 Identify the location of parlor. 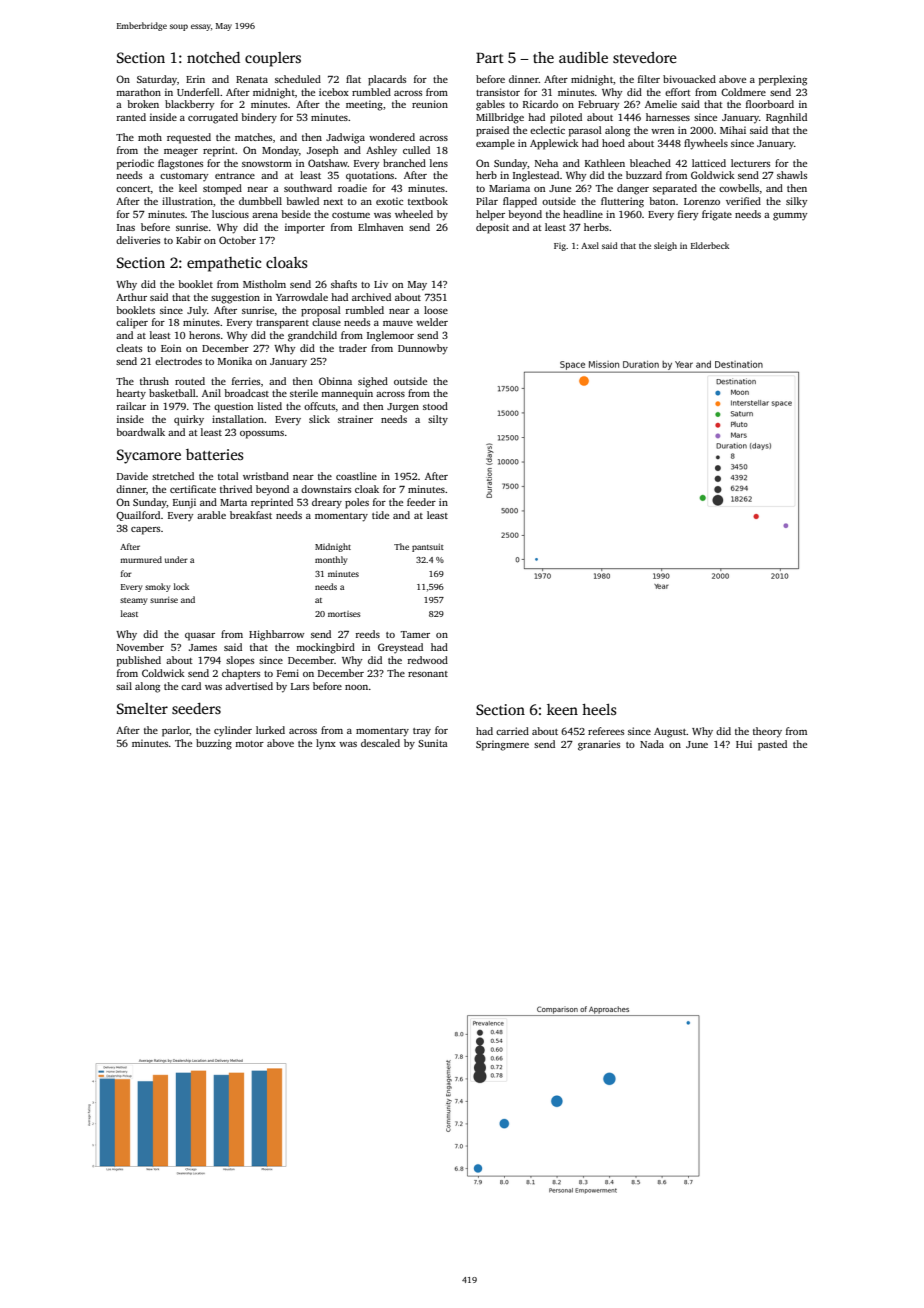
(176, 731).
